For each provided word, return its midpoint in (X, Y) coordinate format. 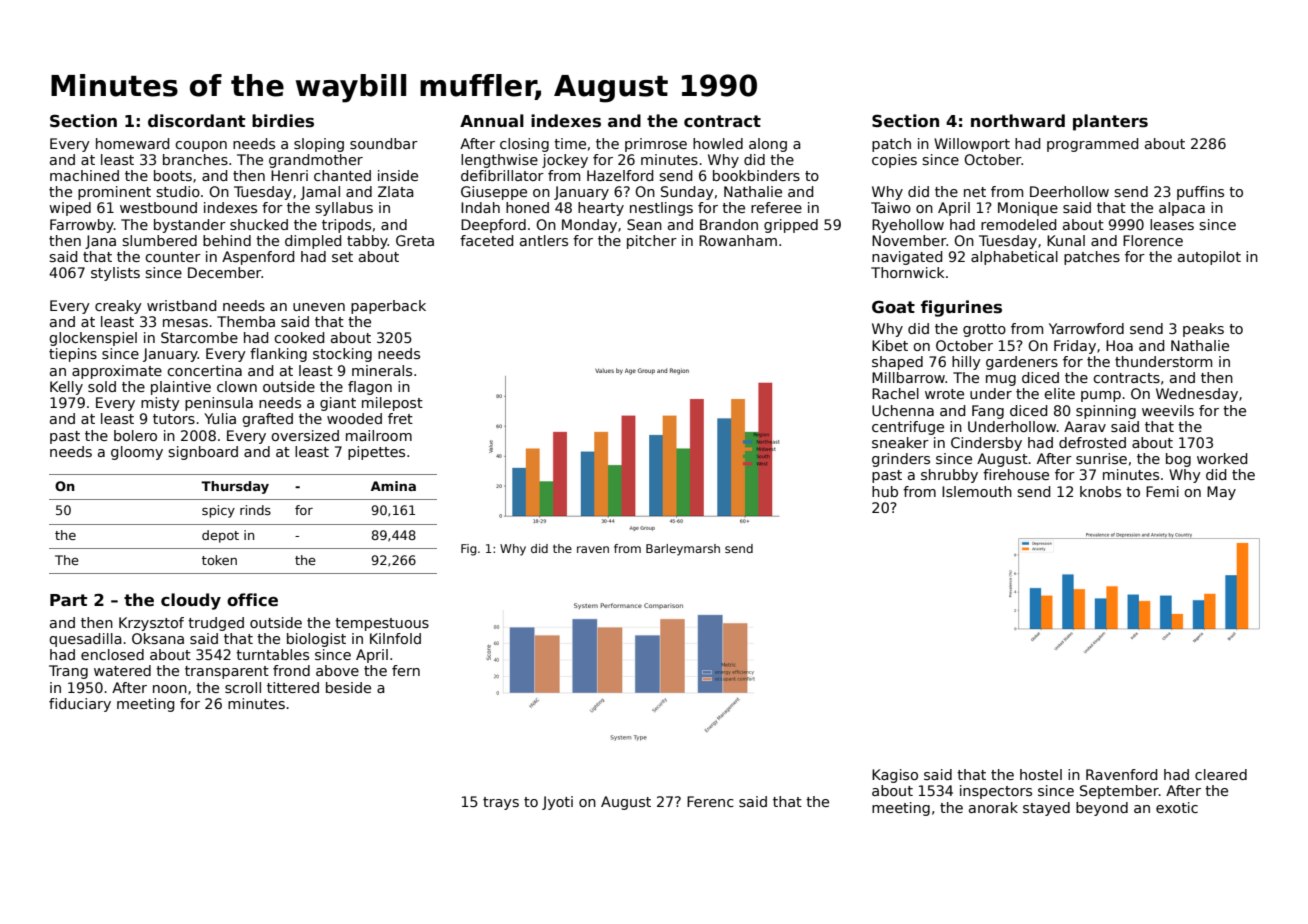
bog (1178, 460)
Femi (1162, 491)
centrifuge (908, 428)
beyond (1102, 809)
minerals (382, 370)
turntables (272, 654)
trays (501, 803)
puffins (1200, 193)
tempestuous (382, 624)
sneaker (900, 442)
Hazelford (620, 175)
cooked (299, 337)
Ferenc (710, 801)
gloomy (137, 453)
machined (84, 175)
